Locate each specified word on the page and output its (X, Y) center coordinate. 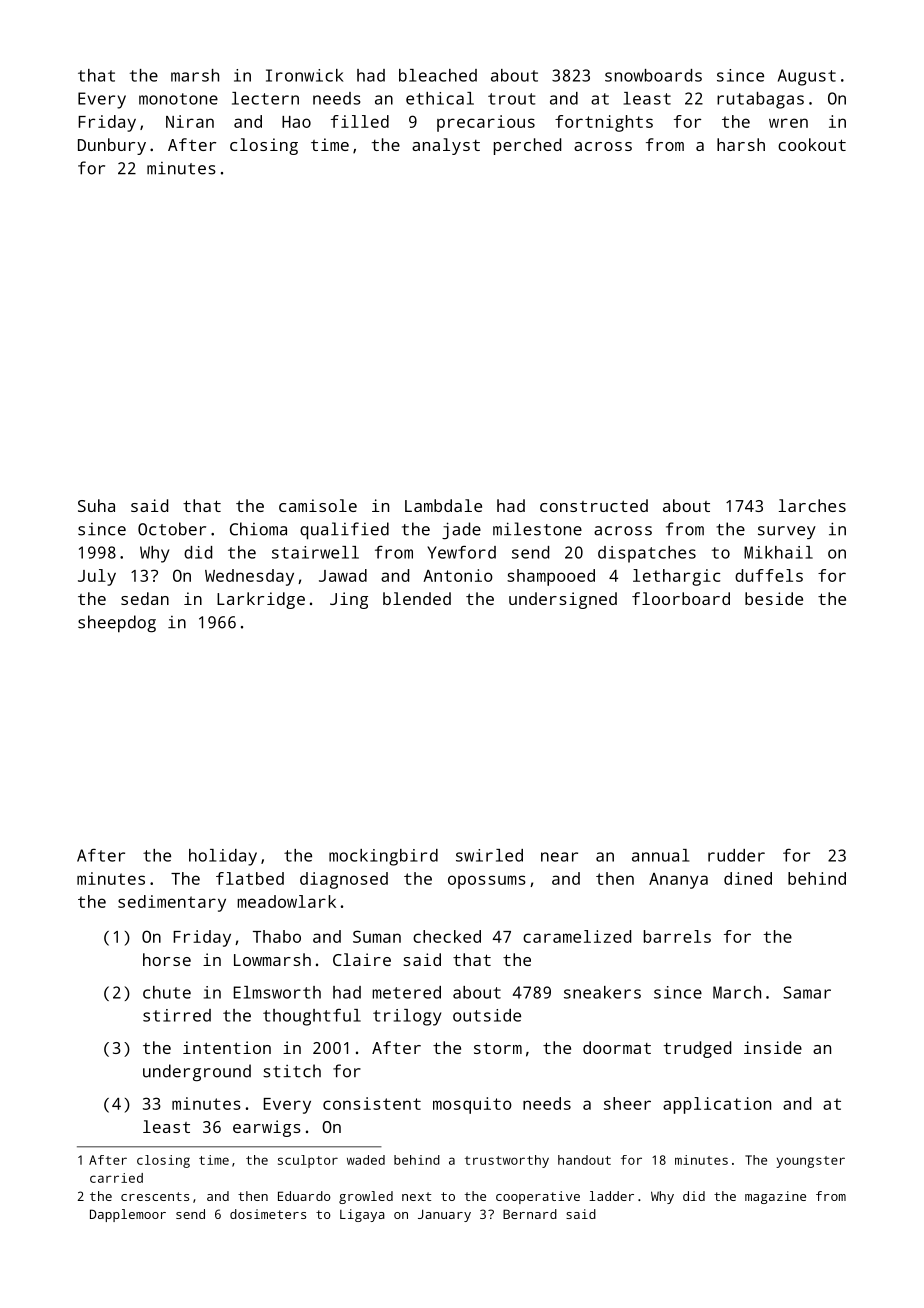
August (807, 77)
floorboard (681, 598)
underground (197, 1072)
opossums (487, 882)
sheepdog (117, 624)
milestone (537, 529)
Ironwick (305, 75)
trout (511, 99)
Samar (807, 992)
